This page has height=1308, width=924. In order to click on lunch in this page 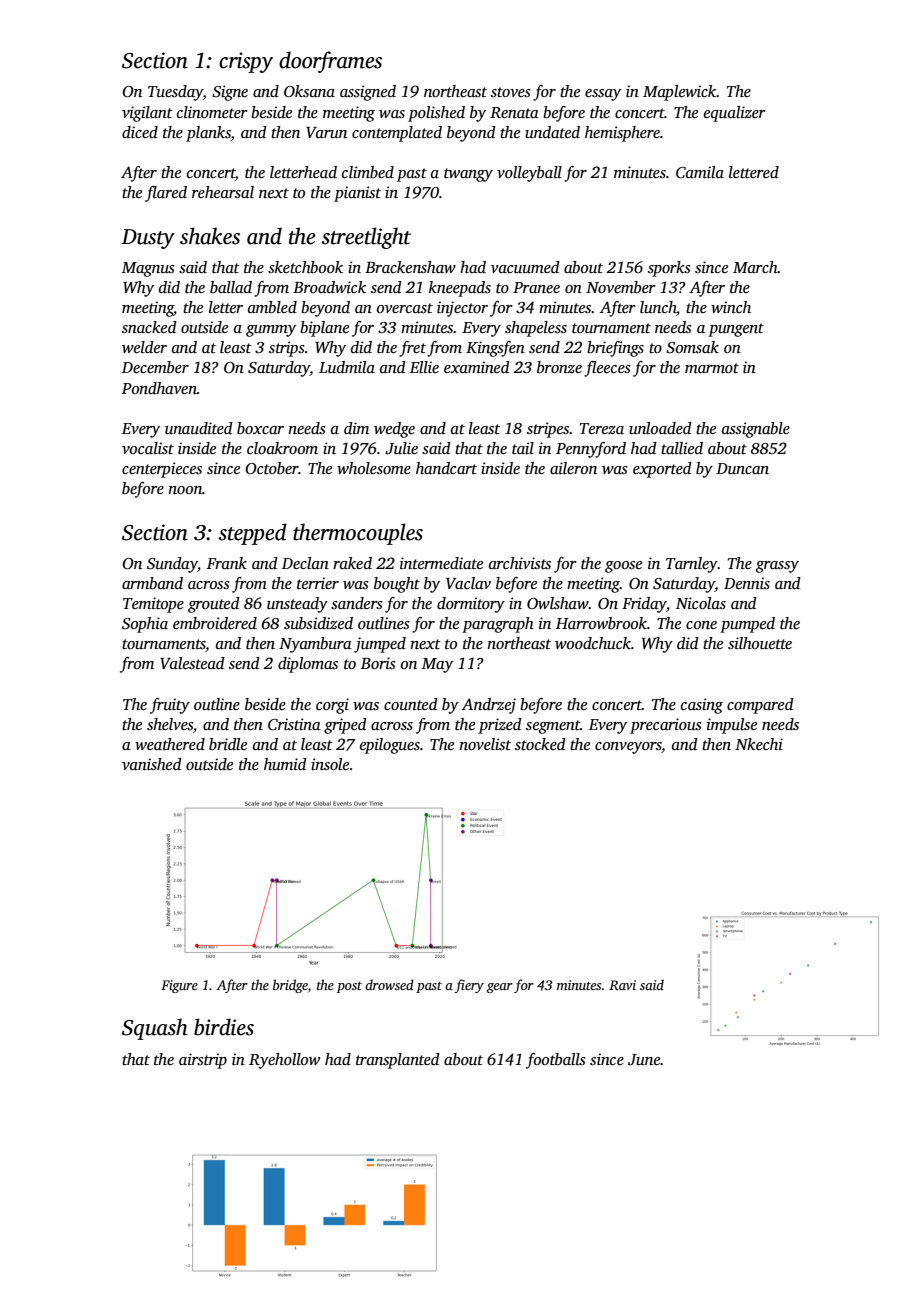, I will do `click(658, 308)`.
